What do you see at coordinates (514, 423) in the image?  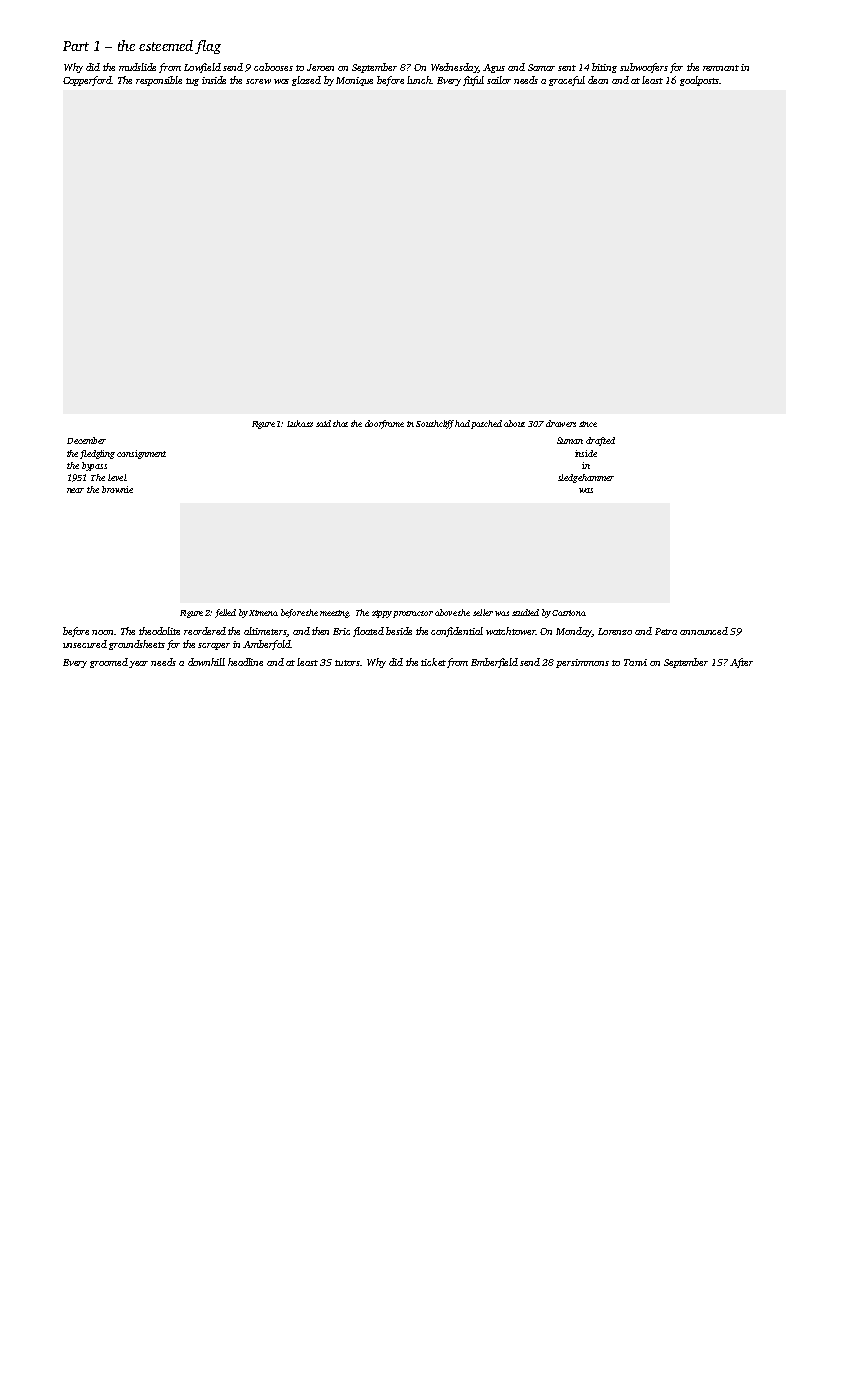 I see `about` at bounding box center [514, 423].
